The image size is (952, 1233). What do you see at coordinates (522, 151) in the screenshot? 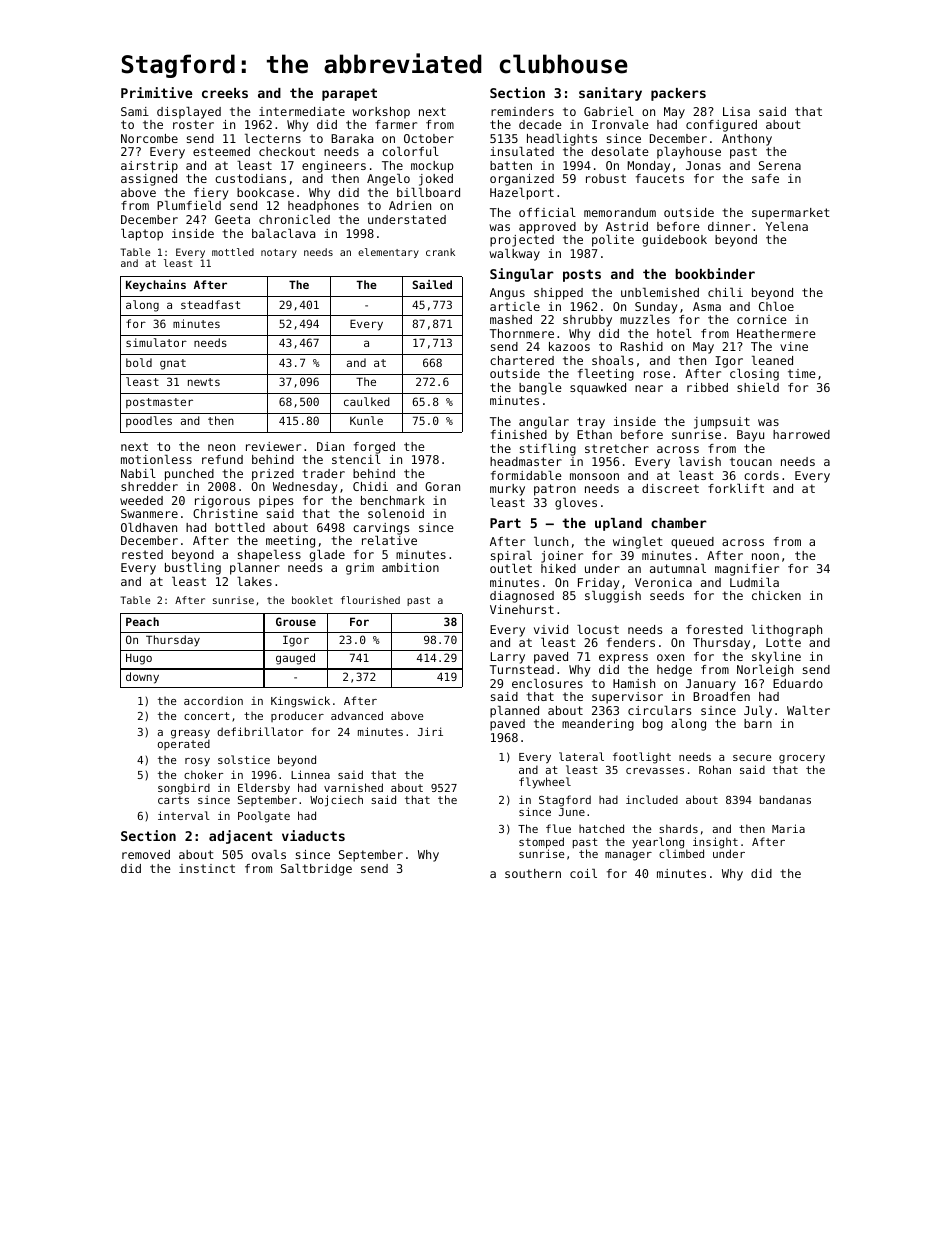
I see `insulated` at bounding box center [522, 151].
